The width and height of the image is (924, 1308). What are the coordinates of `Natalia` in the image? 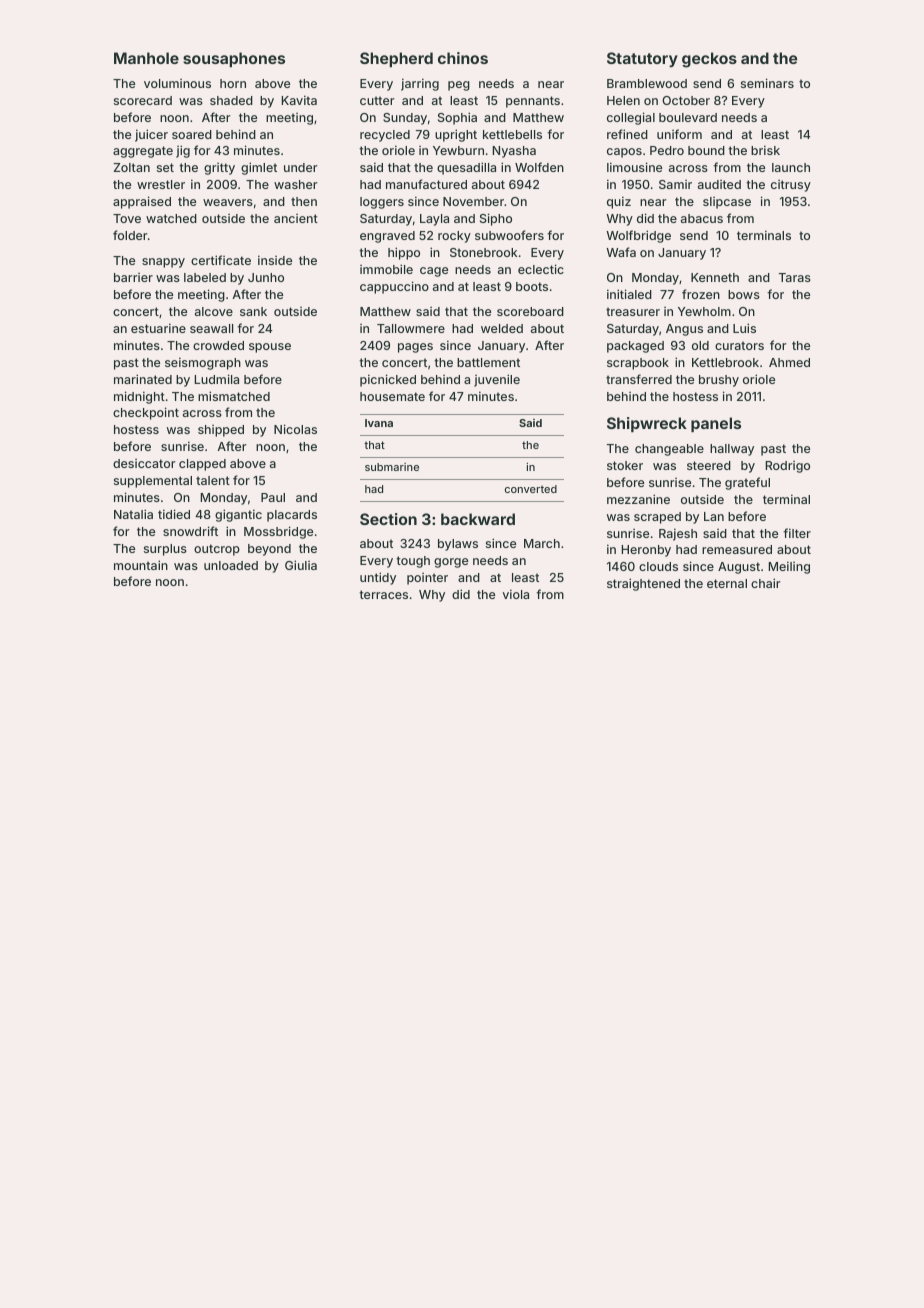 It's located at (133, 514).
